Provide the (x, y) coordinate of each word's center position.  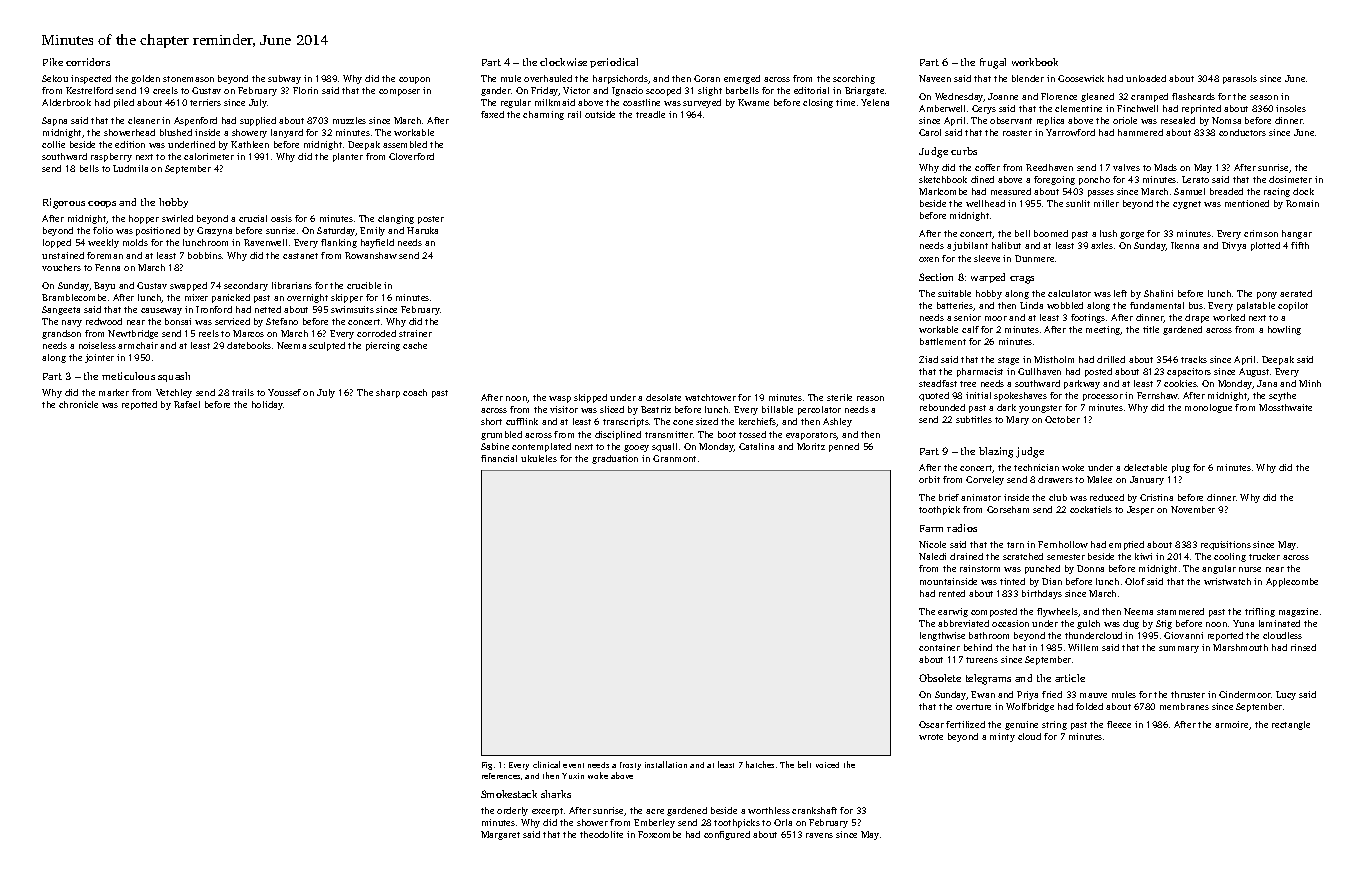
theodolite (601, 834)
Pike (53, 62)
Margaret (500, 835)
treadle (650, 114)
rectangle (1291, 725)
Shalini (1158, 293)
